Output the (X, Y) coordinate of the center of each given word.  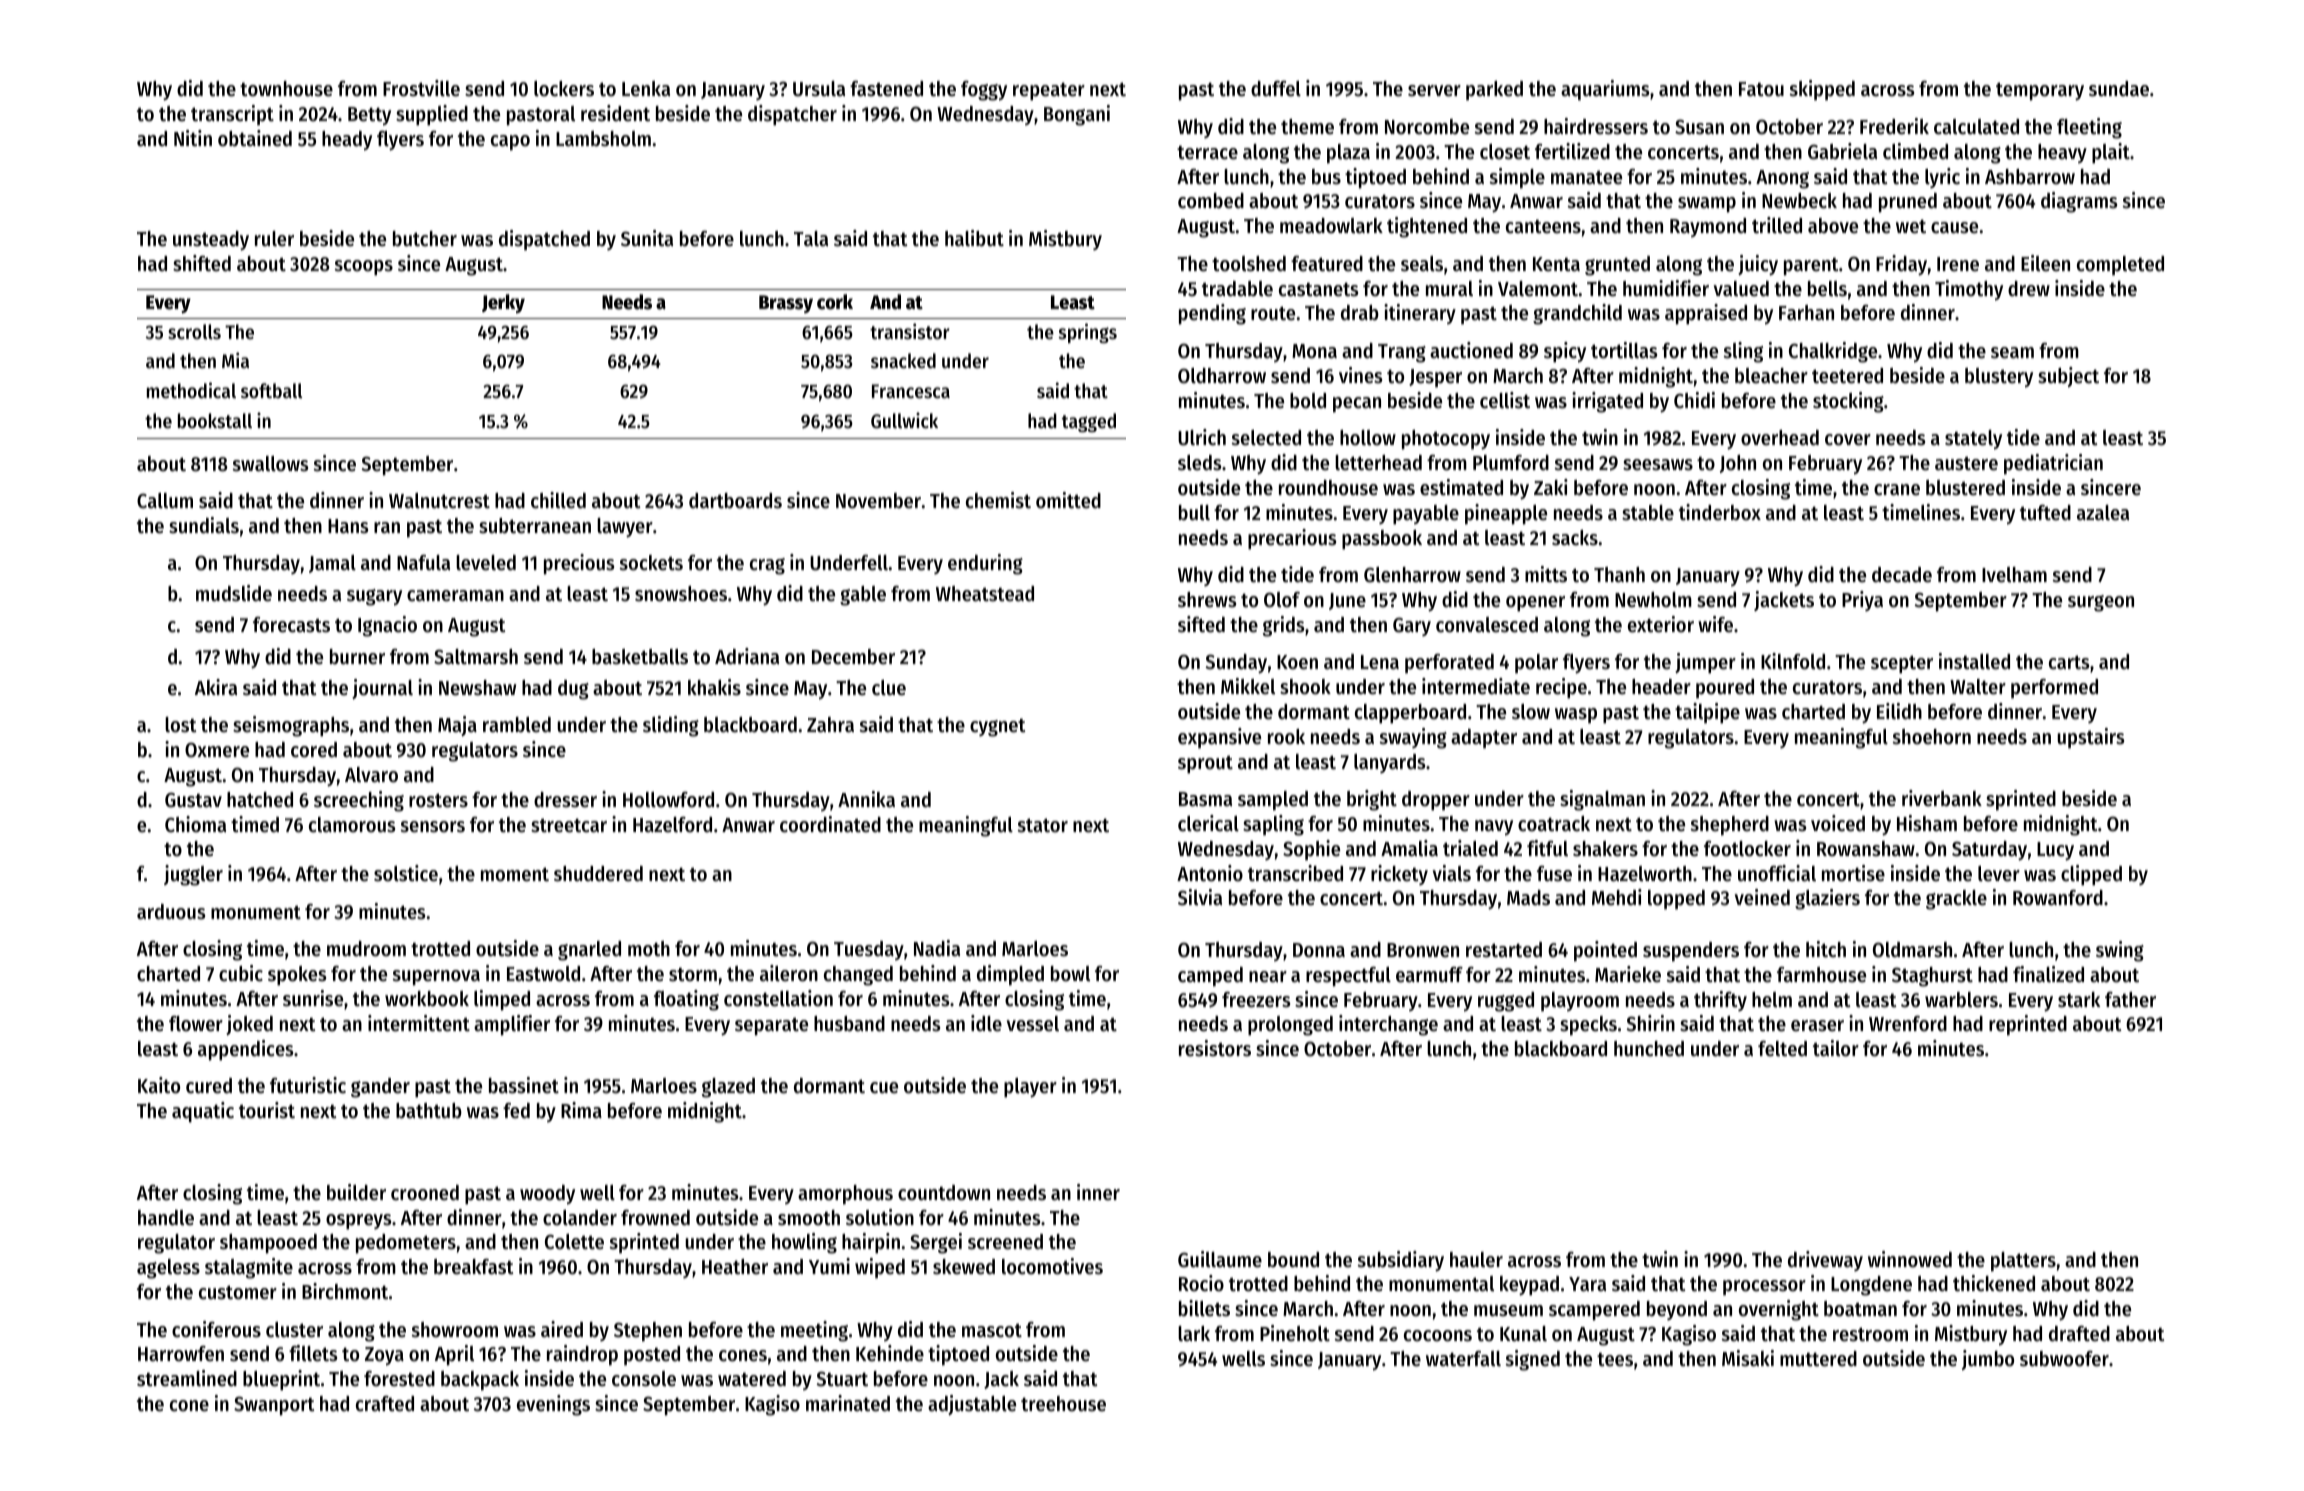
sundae (2119, 89)
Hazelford (672, 825)
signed (1533, 1360)
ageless (168, 1269)
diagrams (2079, 202)
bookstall (215, 421)
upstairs (2090, 738)
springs (1088, 333)
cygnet (998, 727)
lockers (564, 89)
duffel (1276, 89)
